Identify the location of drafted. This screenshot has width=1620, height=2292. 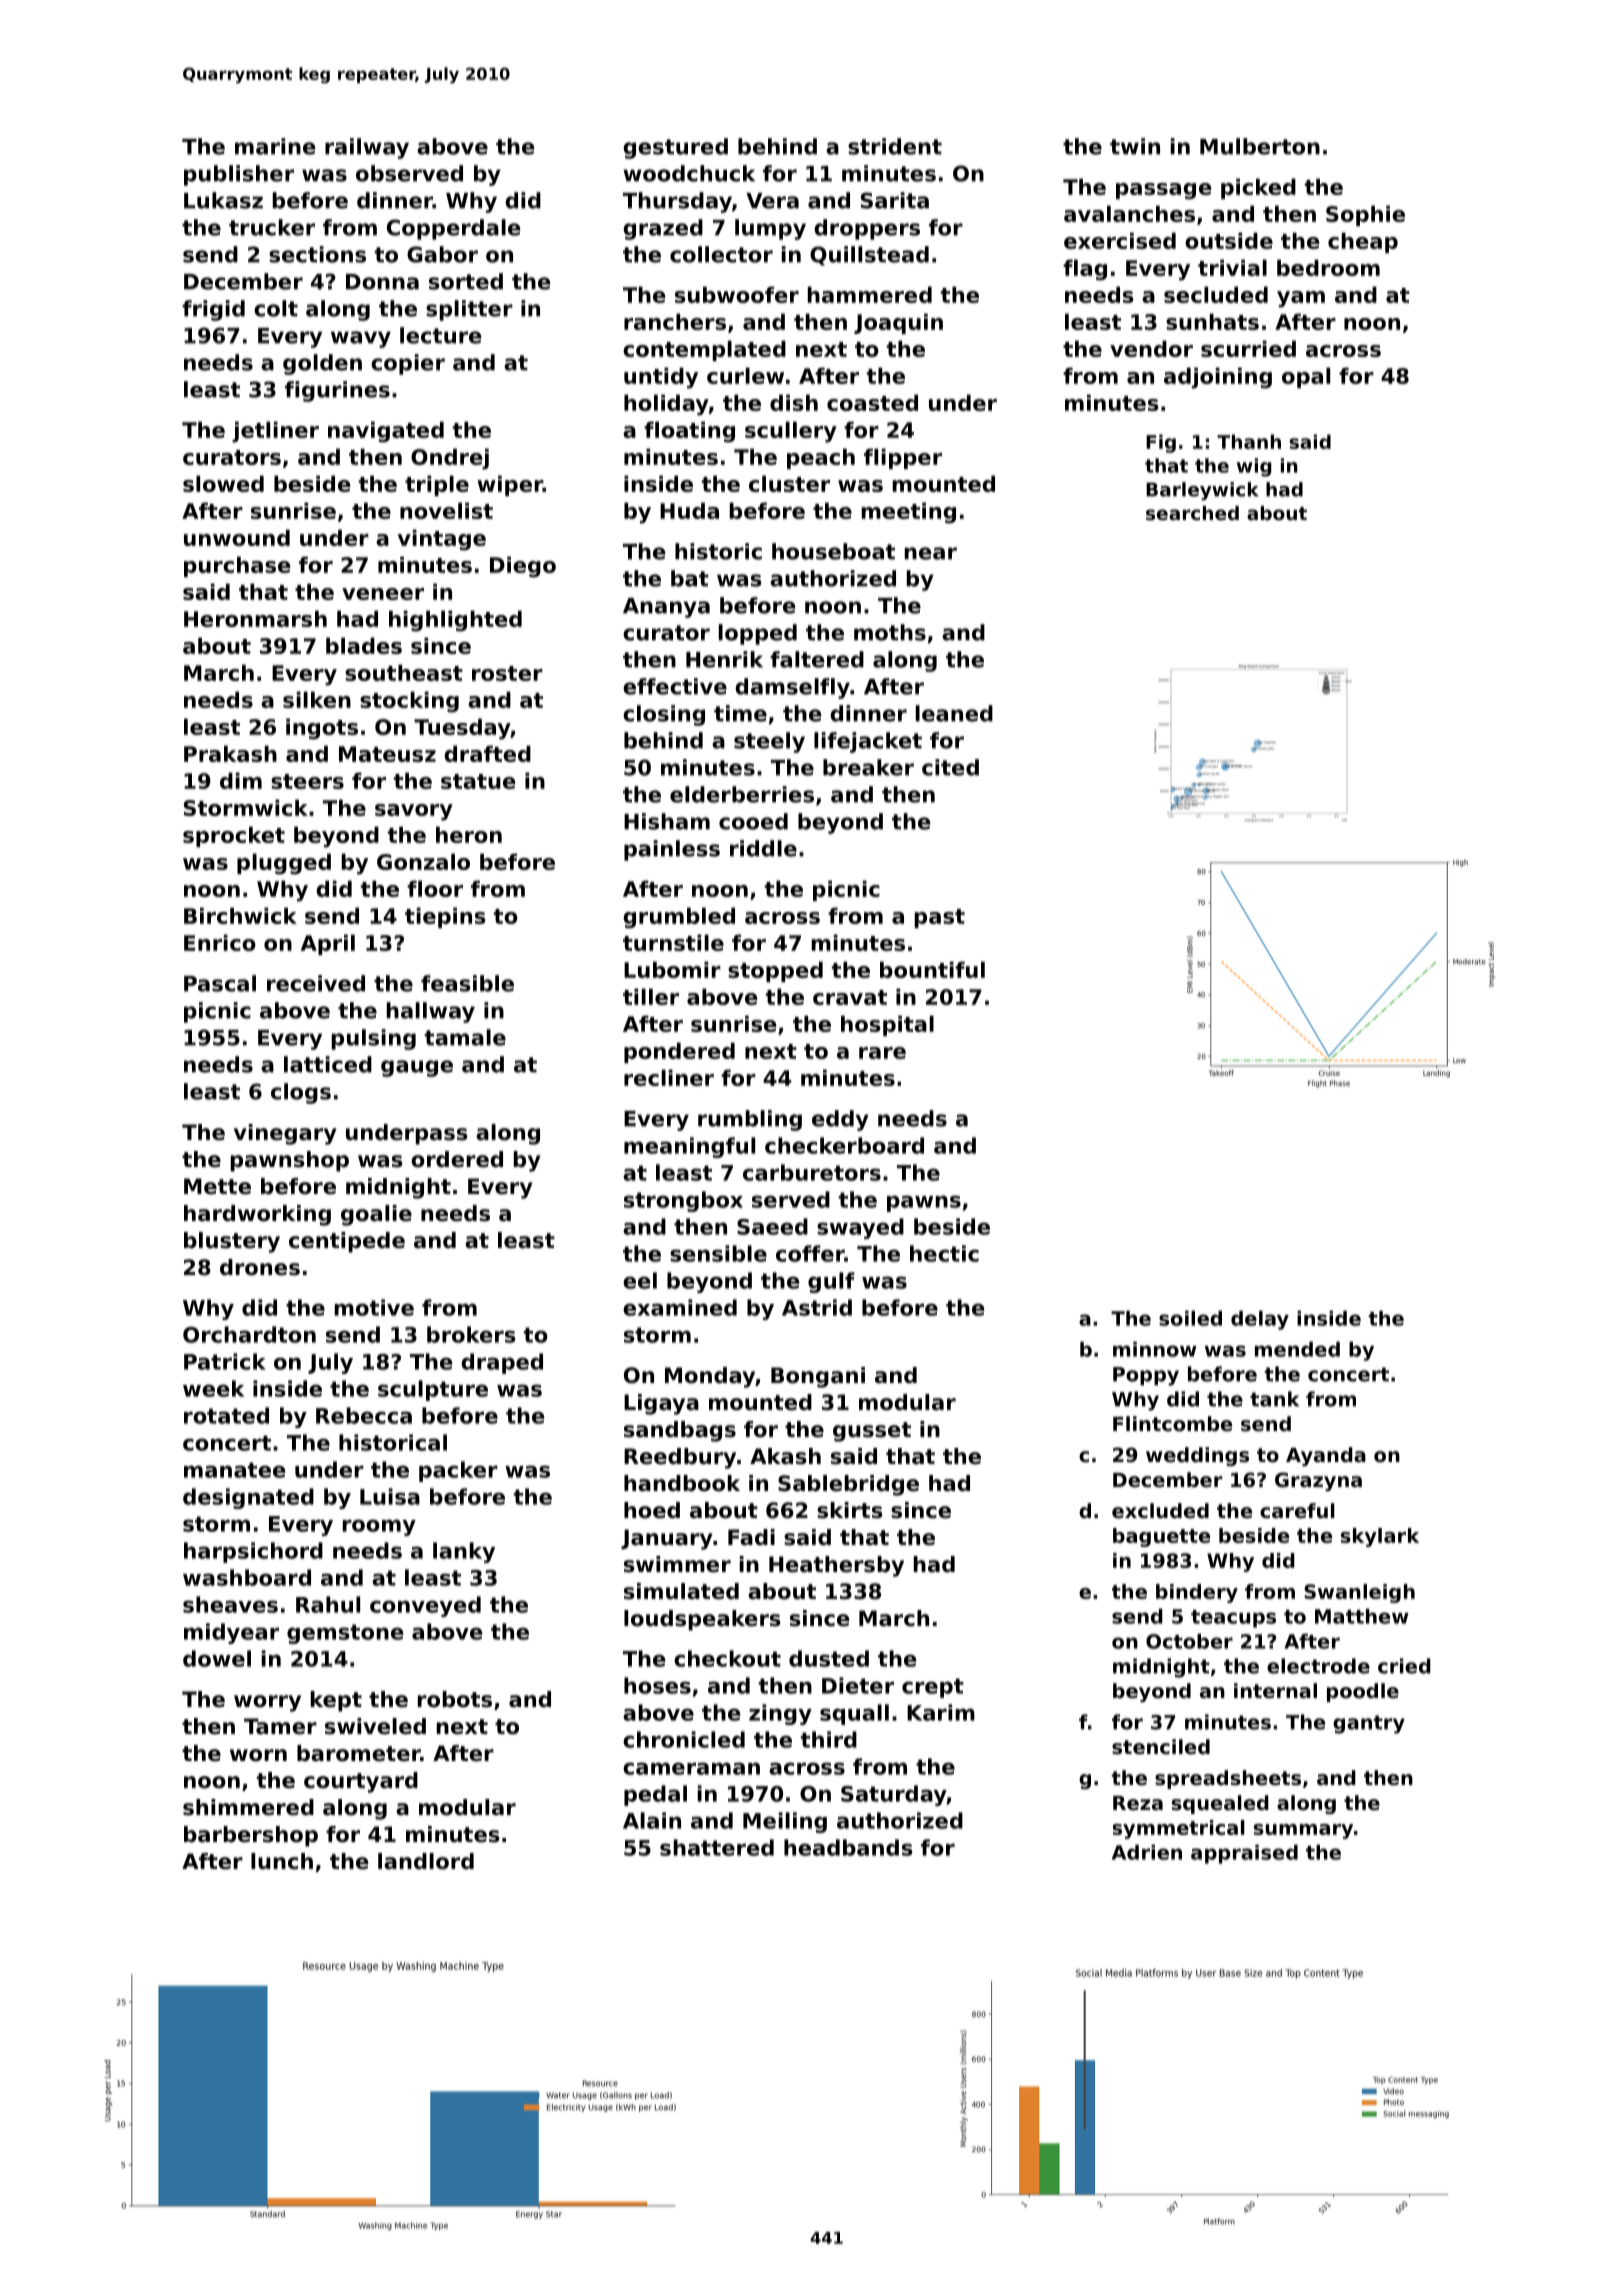
(487, 753).
